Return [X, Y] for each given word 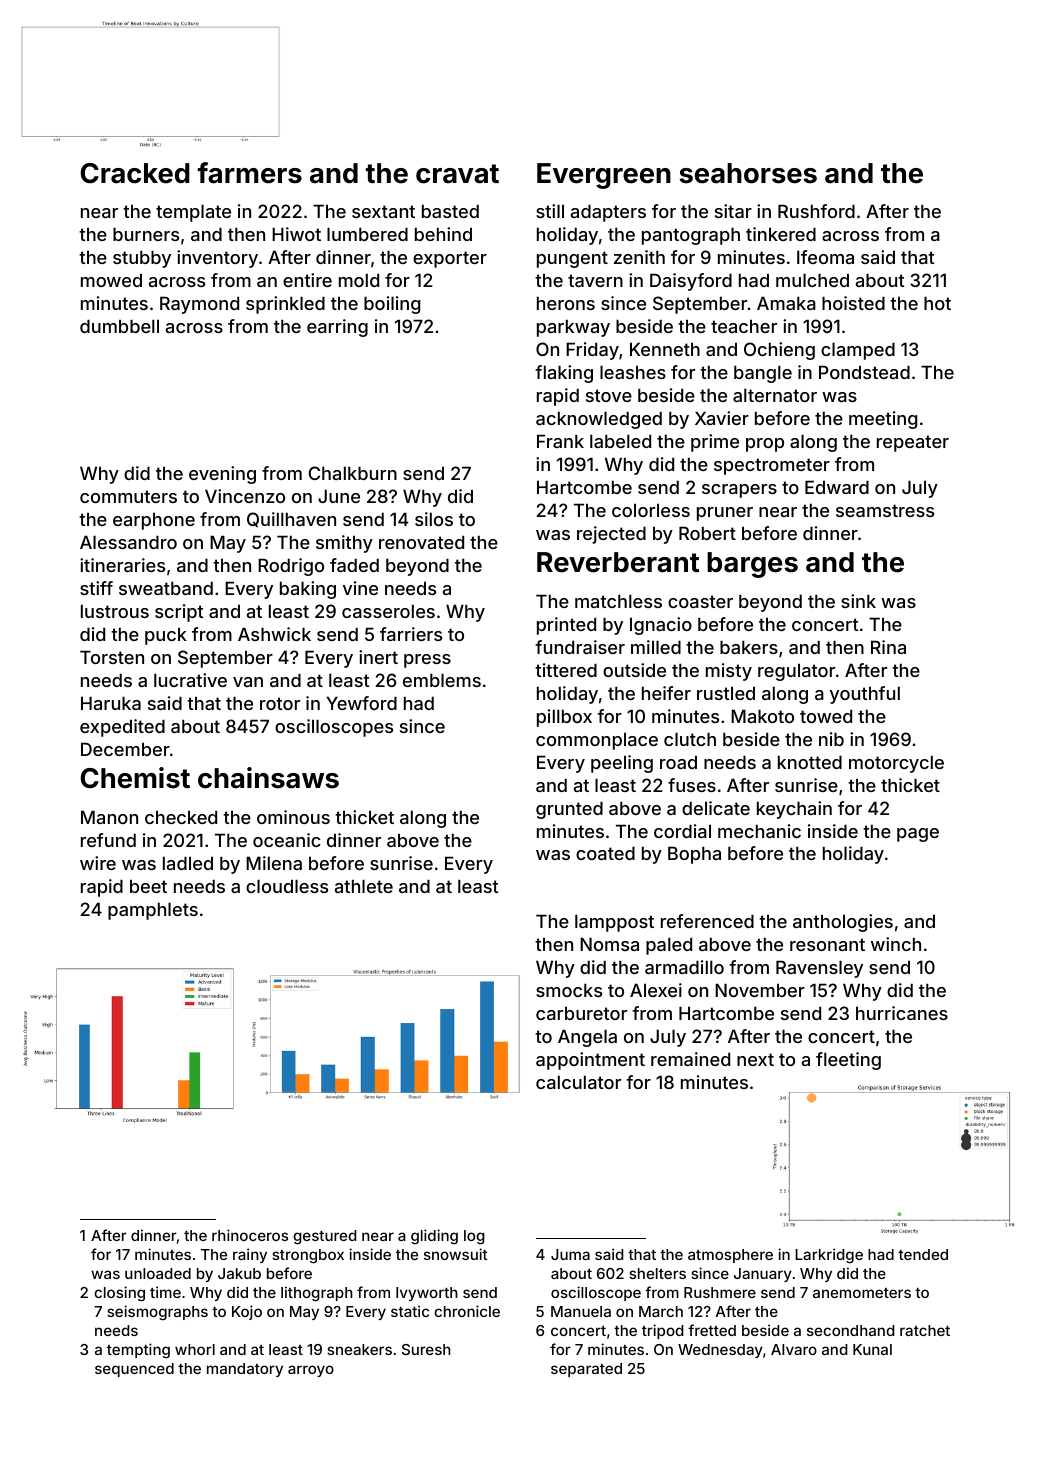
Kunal [872, 1349]
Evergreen [604, 176]
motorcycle [896, 764]
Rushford [816, 211]
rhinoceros [250, 1235]
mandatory [245, 1370]
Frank [560, 441]
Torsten [112, 657]
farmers [250, 173]
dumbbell [119, 326]
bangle [763, 374]
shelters [657, 1273]
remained [690, 1059]
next [755, 1059]
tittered [566, 670]
